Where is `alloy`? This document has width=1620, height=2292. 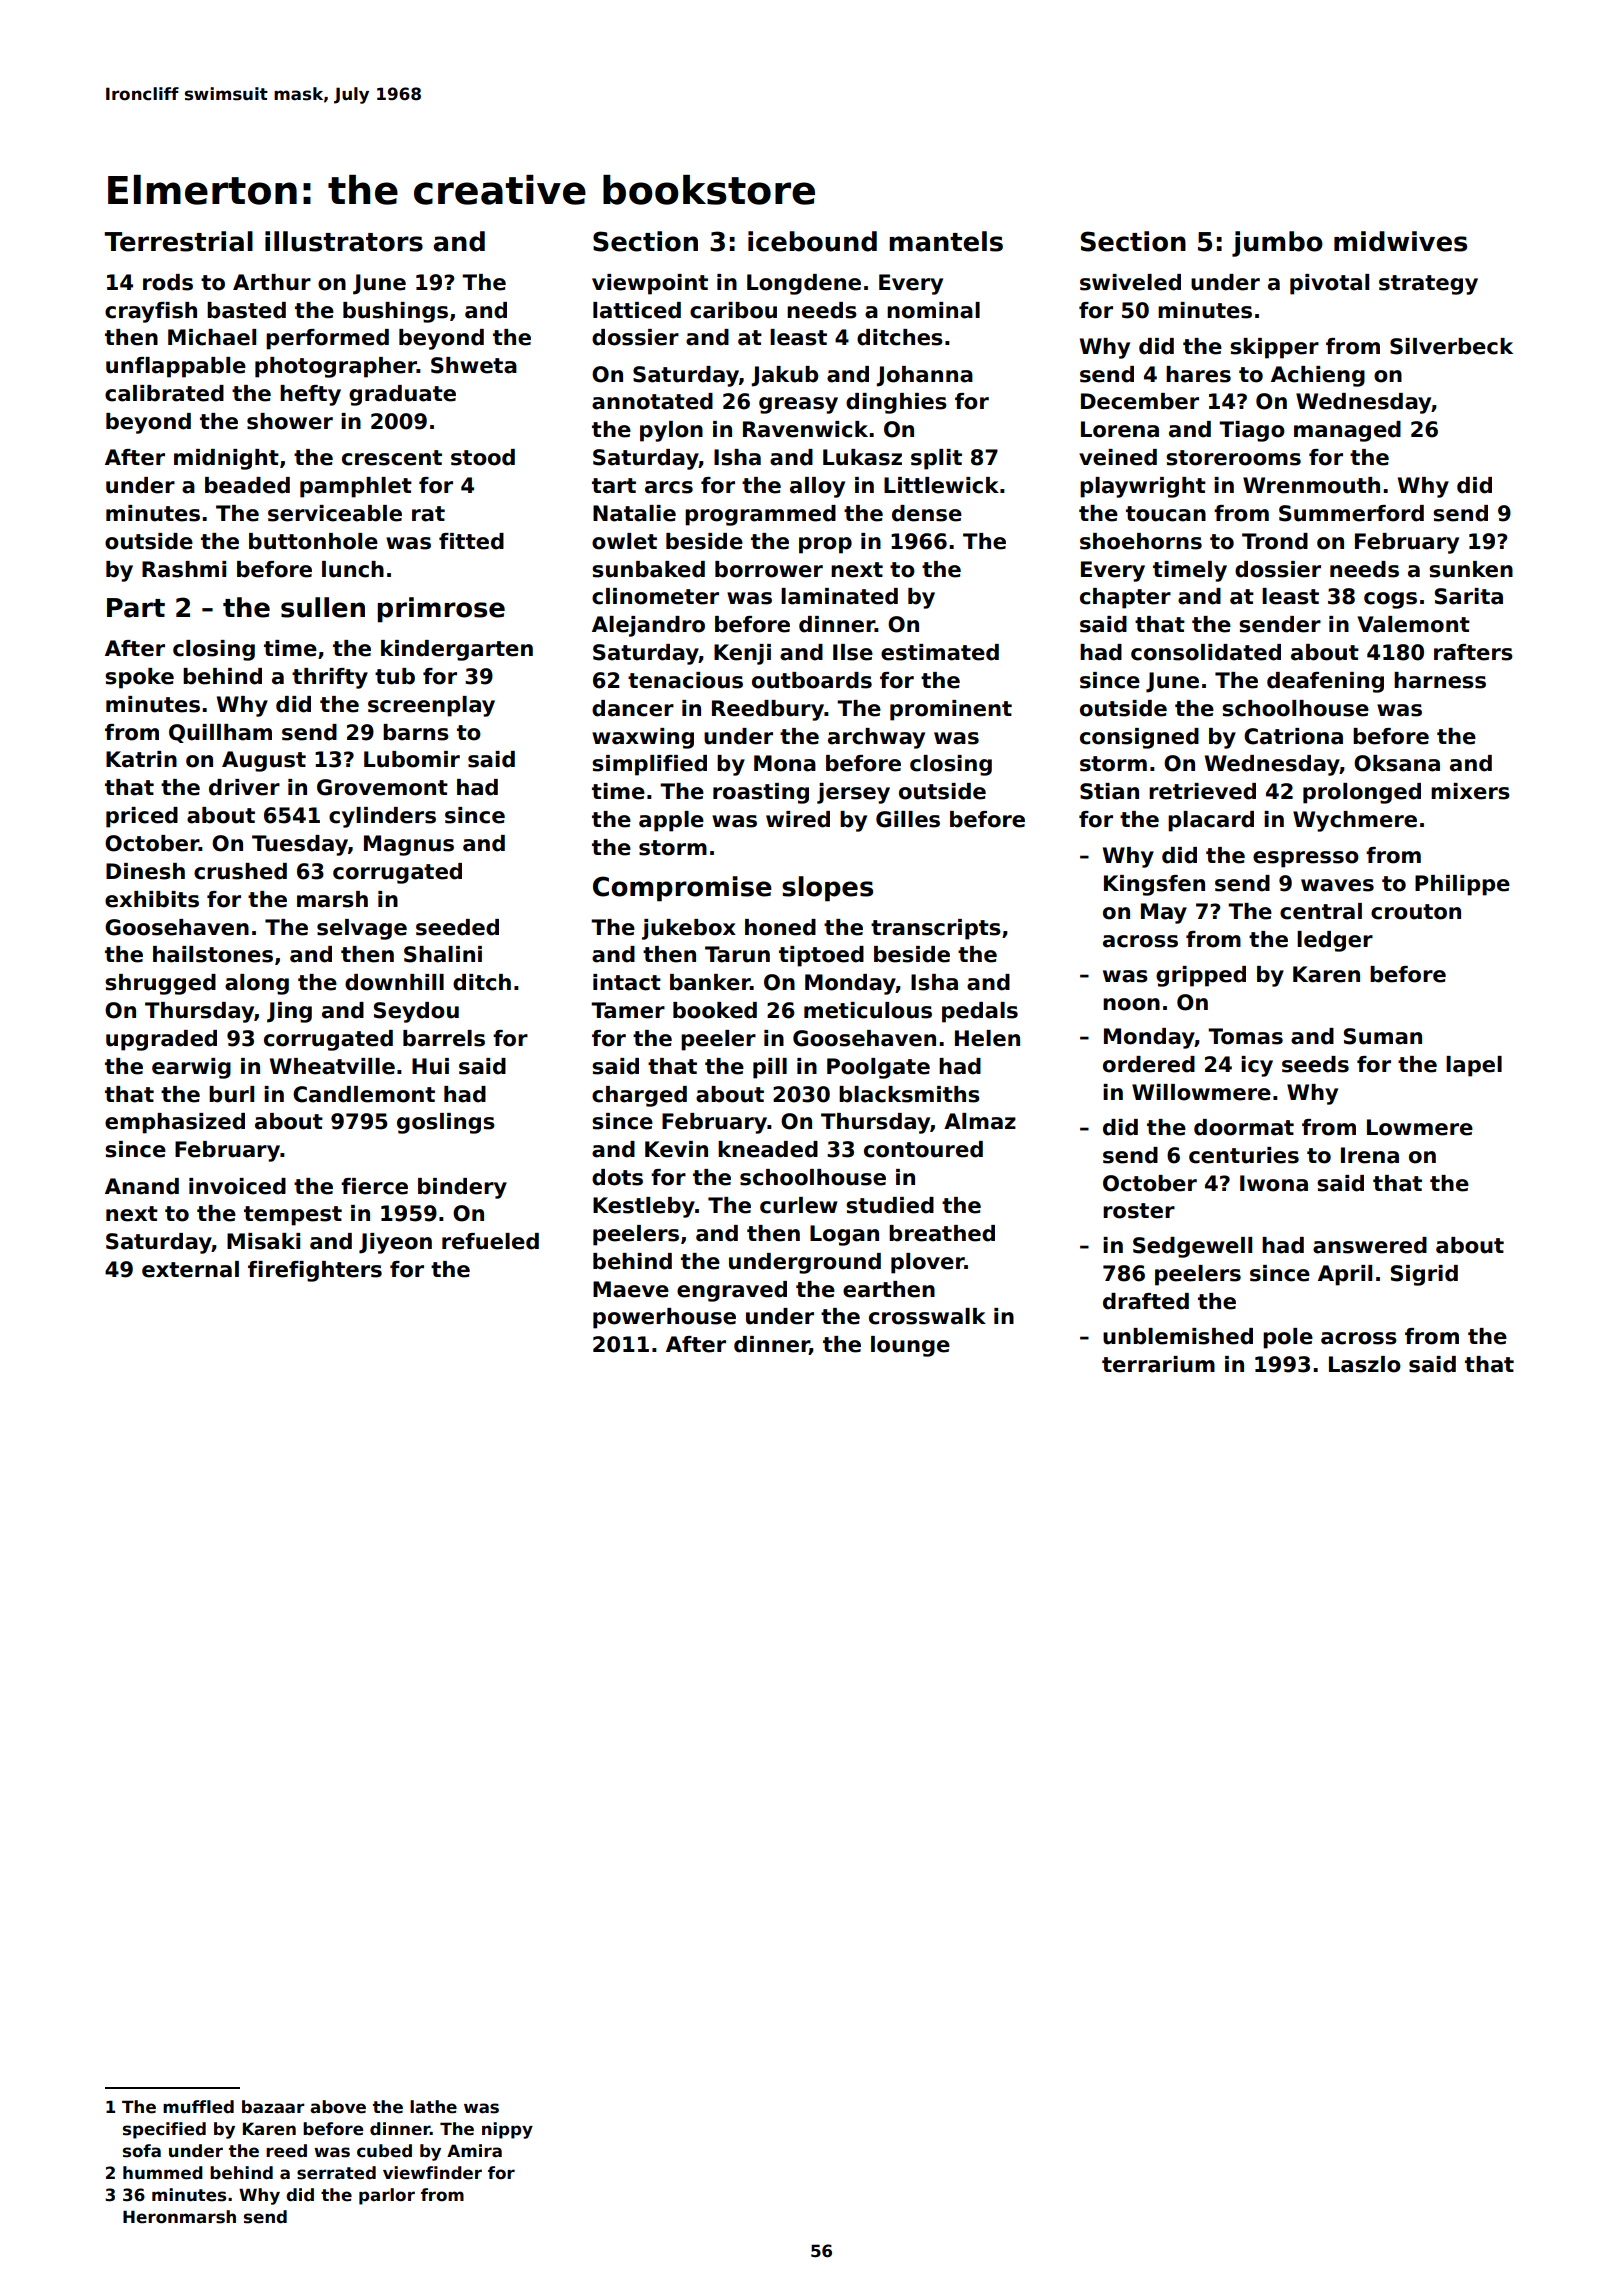
alloy is located at coordinates (817, 487).
